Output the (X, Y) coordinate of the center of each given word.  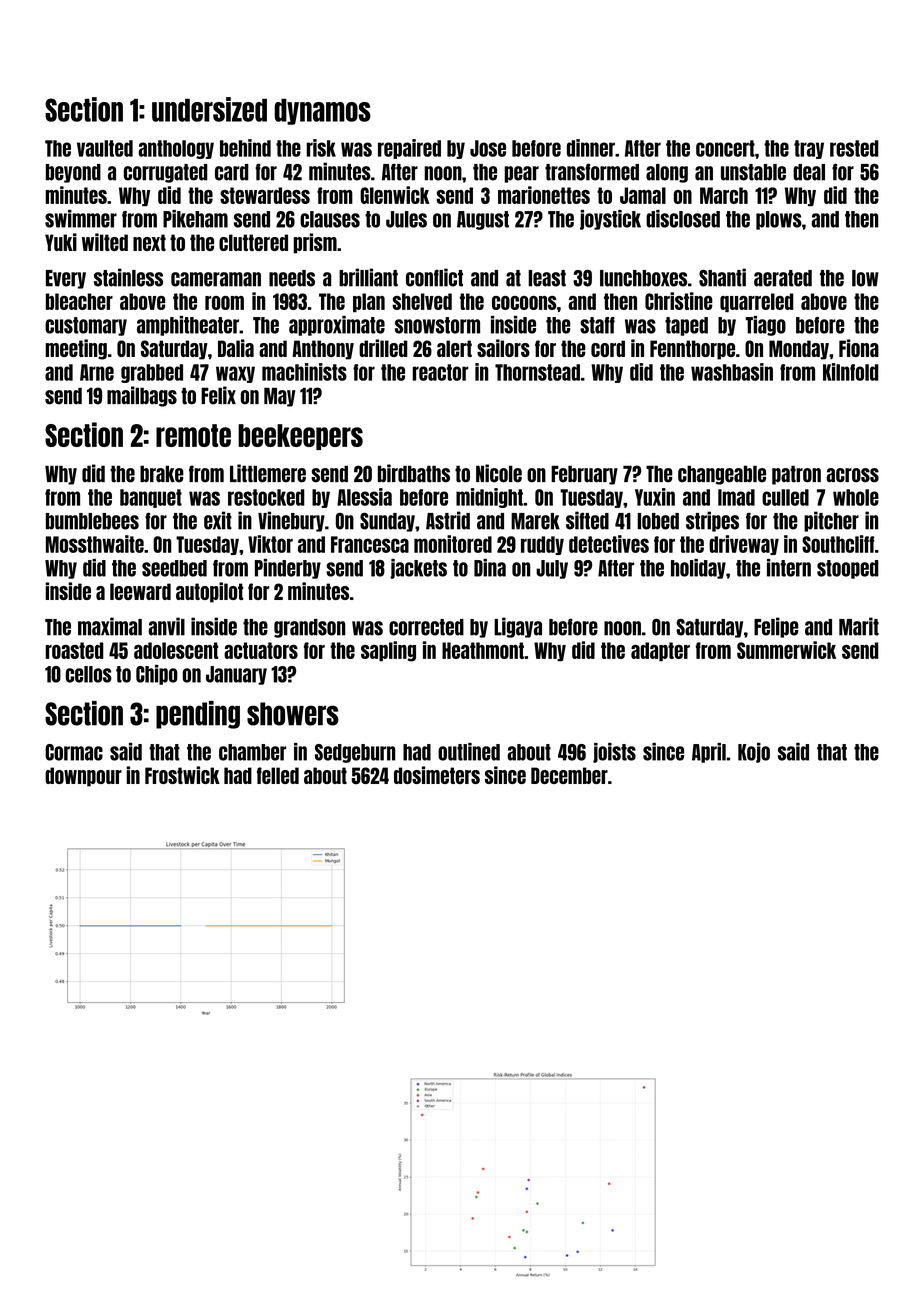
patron (796, 475)
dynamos (323, 112)
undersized (209, 109)
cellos (89, 674)
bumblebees (92, 521)
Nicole (499, 473)
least (547, 278)
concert (725, 148)
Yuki (61, 242)
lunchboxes (643, 278)
